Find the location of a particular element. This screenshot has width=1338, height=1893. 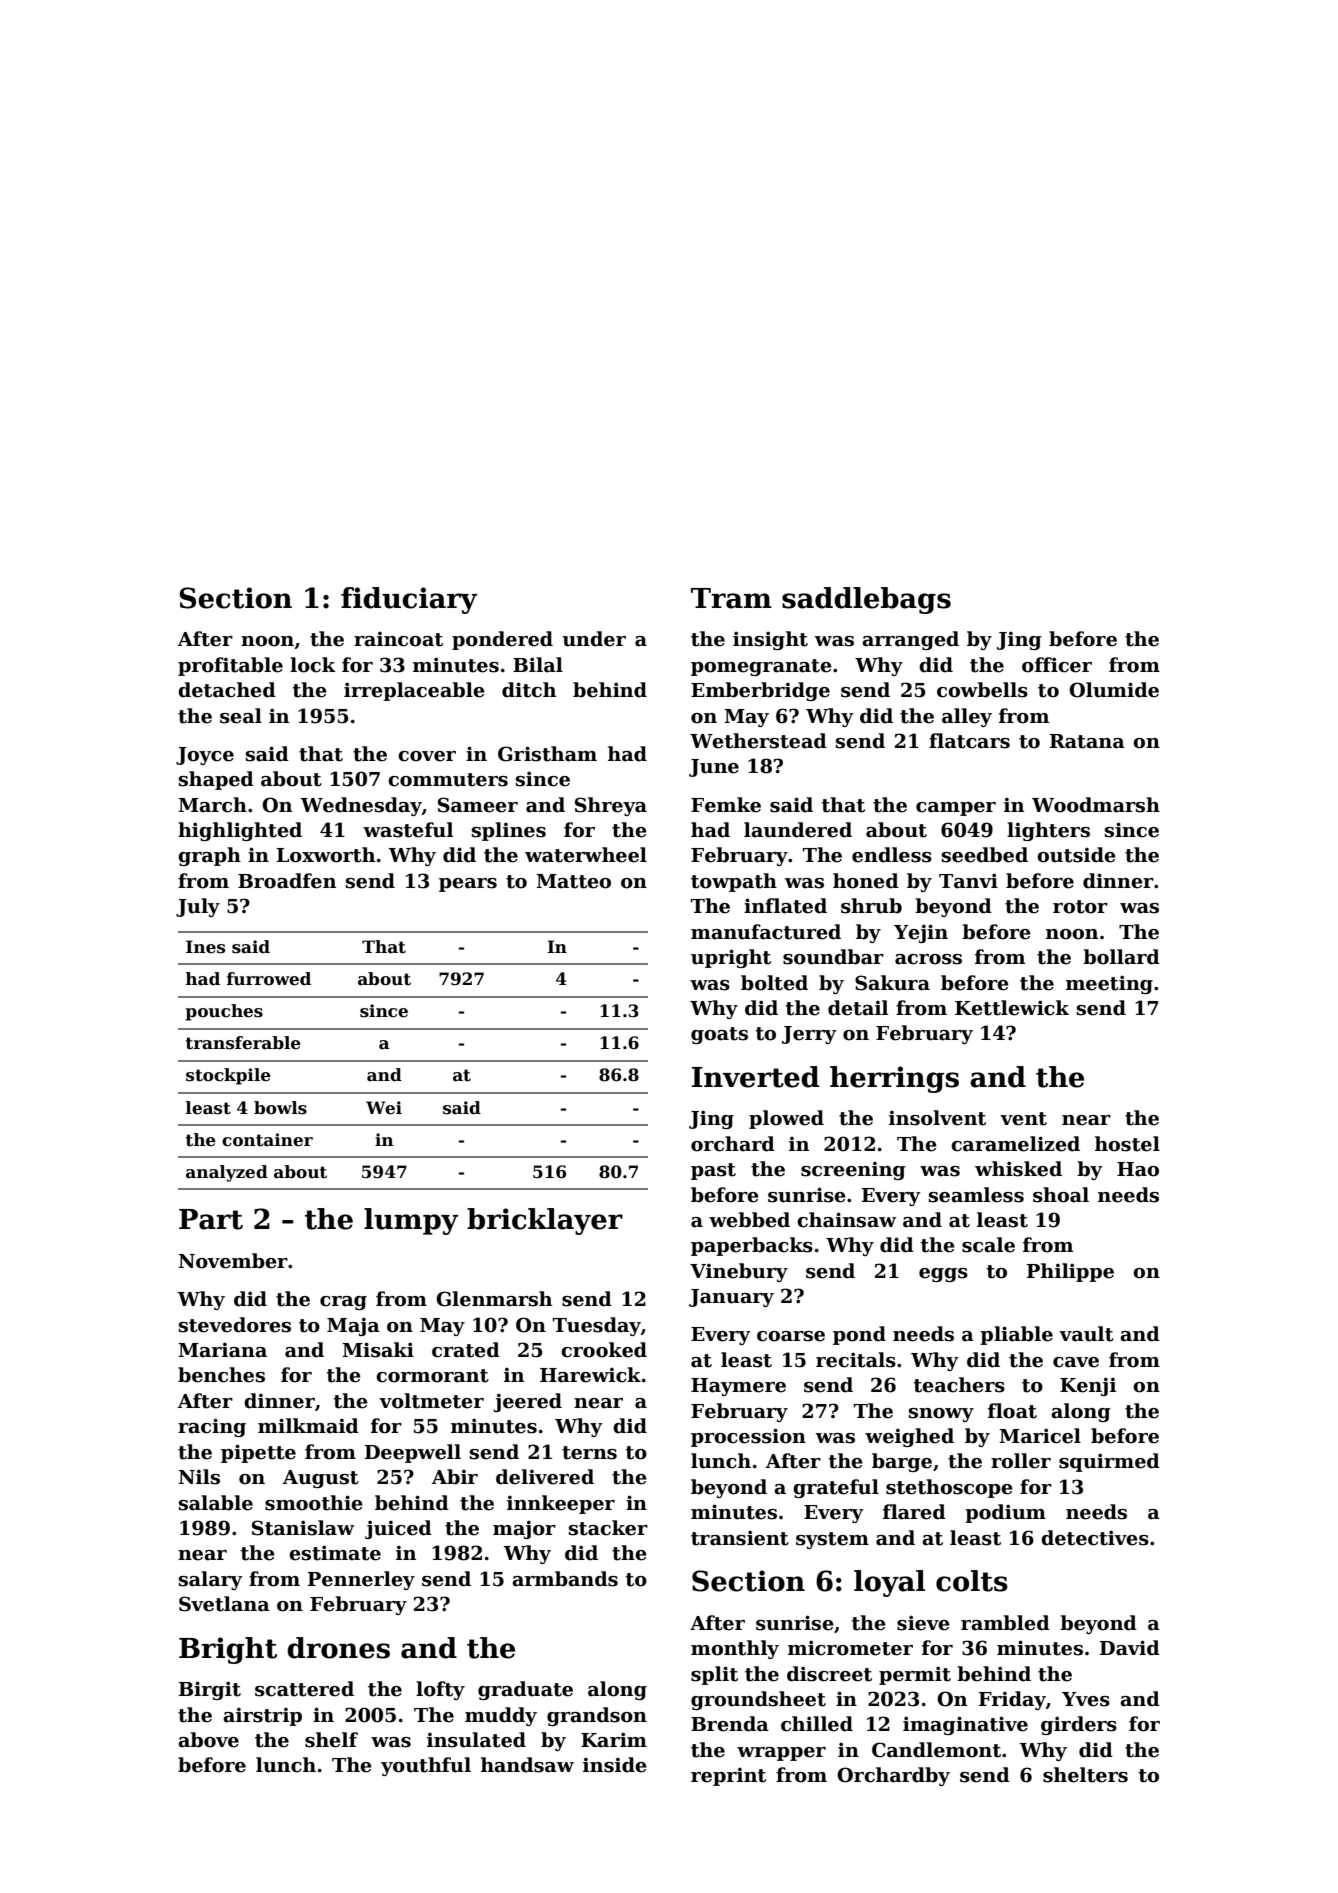

Vinebury is located at coordinates (739, 1272).
